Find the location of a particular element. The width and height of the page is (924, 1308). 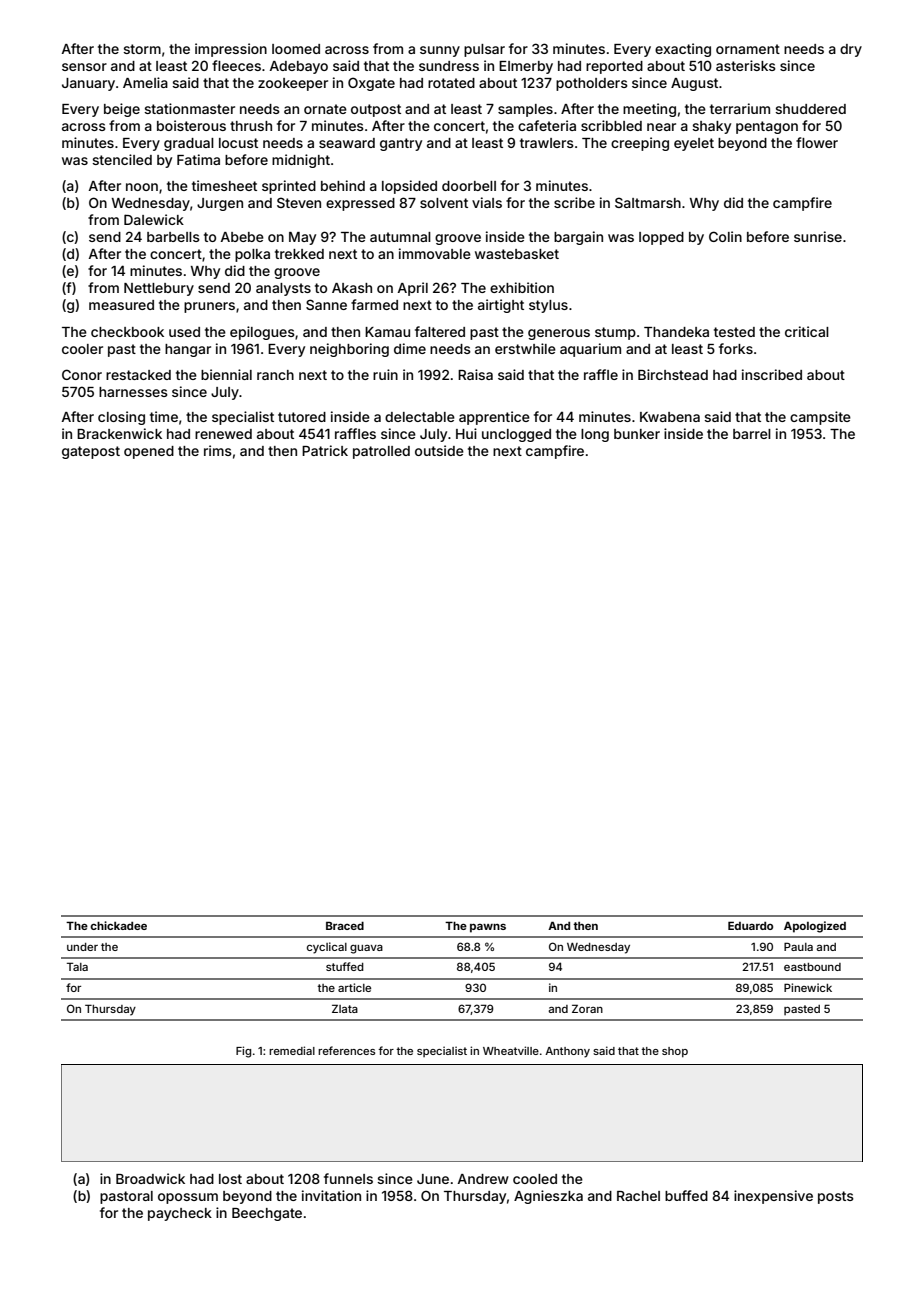

trawlers is located at coordinates (547, 143).
